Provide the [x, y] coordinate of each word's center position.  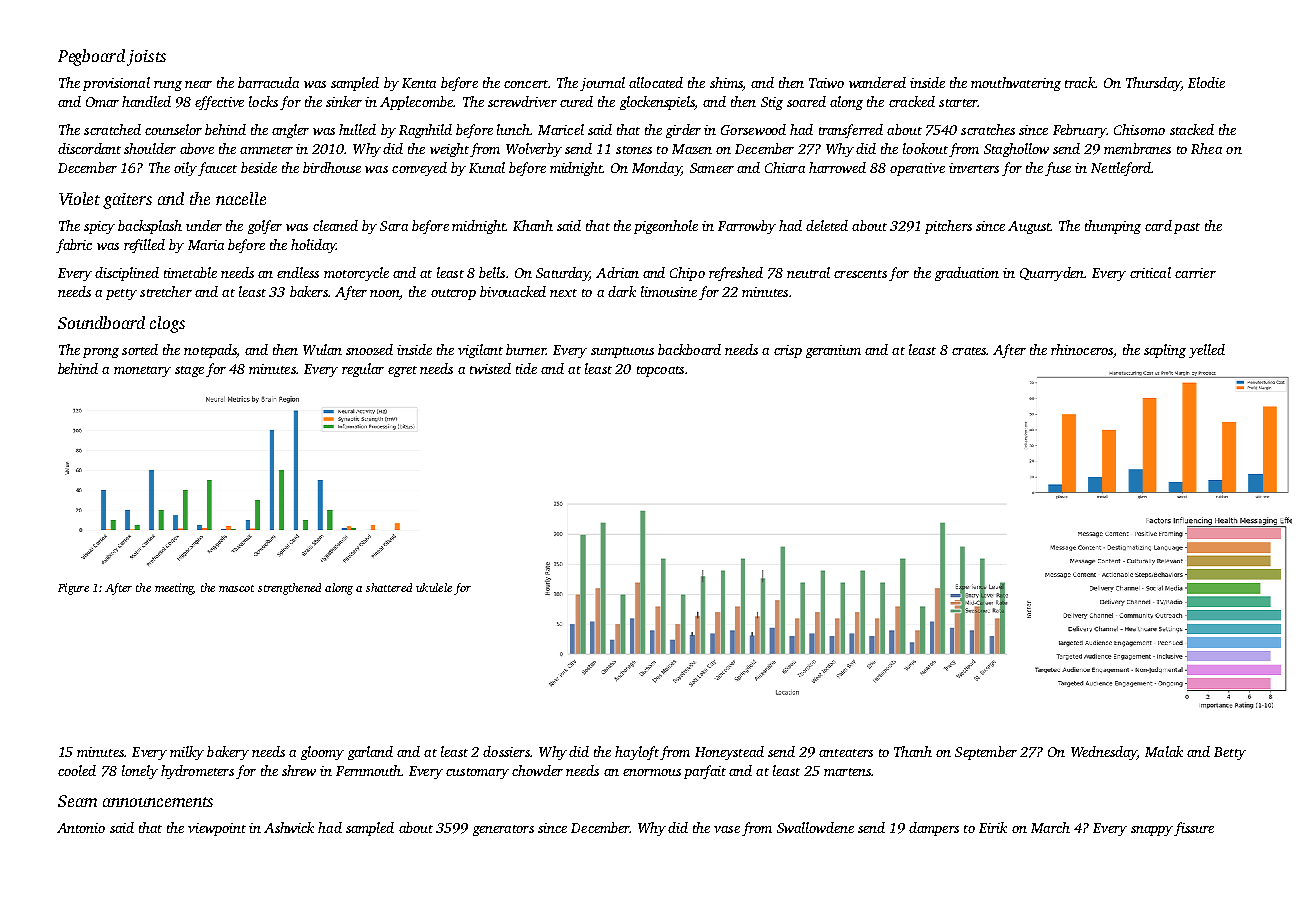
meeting [174, 589]
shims [726, 82]
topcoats [660, 371]
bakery [228, 753]
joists [146, 58]
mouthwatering [1016, 84]
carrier [1195, 273]
